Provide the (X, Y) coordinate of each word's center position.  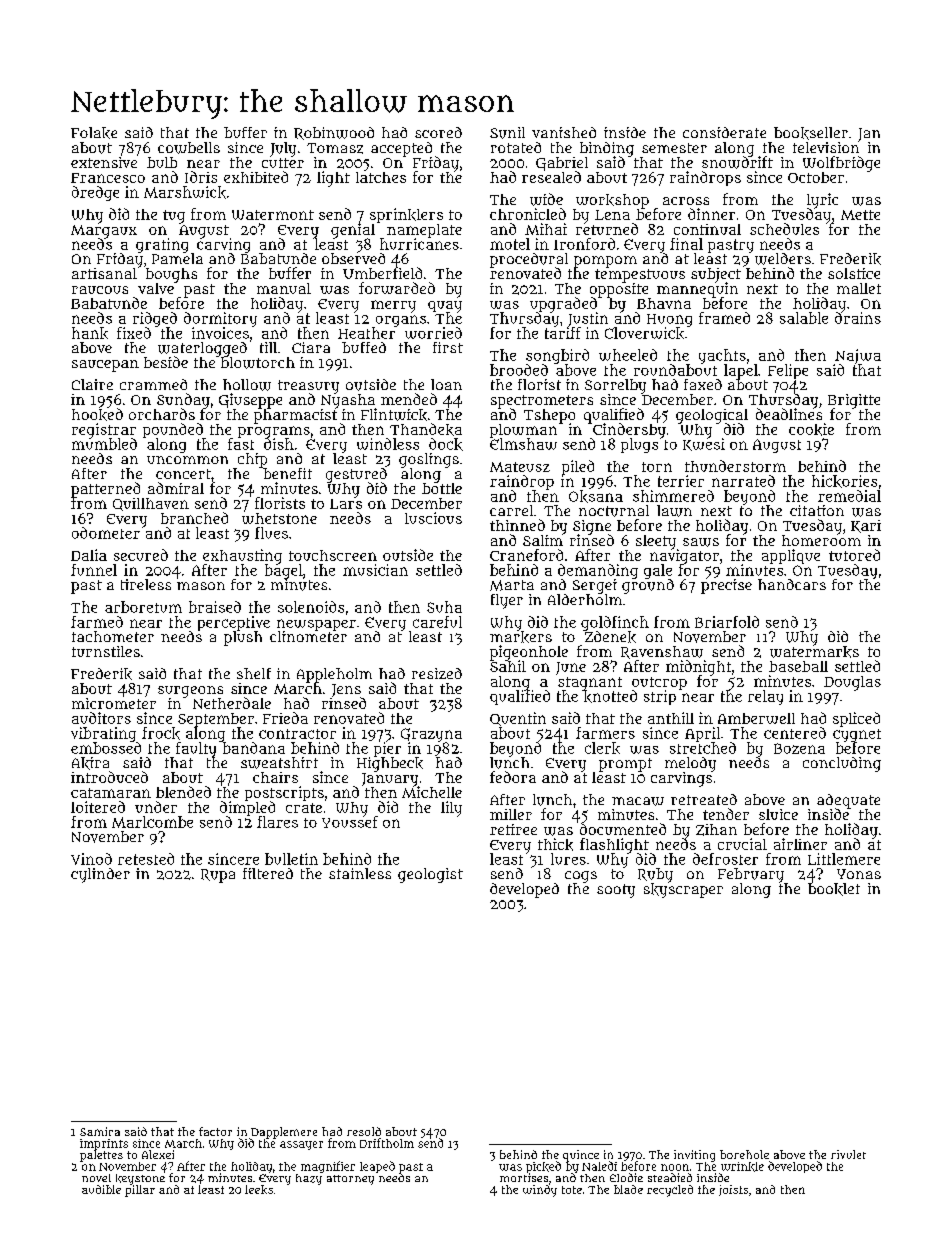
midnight (698, 667)
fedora (513, 777)
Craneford (526, 555)
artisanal (104, 273)
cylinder (100, 875)
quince (581, 1156)
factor (215, 1131)
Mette (860, 215)
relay (765, 697)
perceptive (234, 623)
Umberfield (382, 273)
